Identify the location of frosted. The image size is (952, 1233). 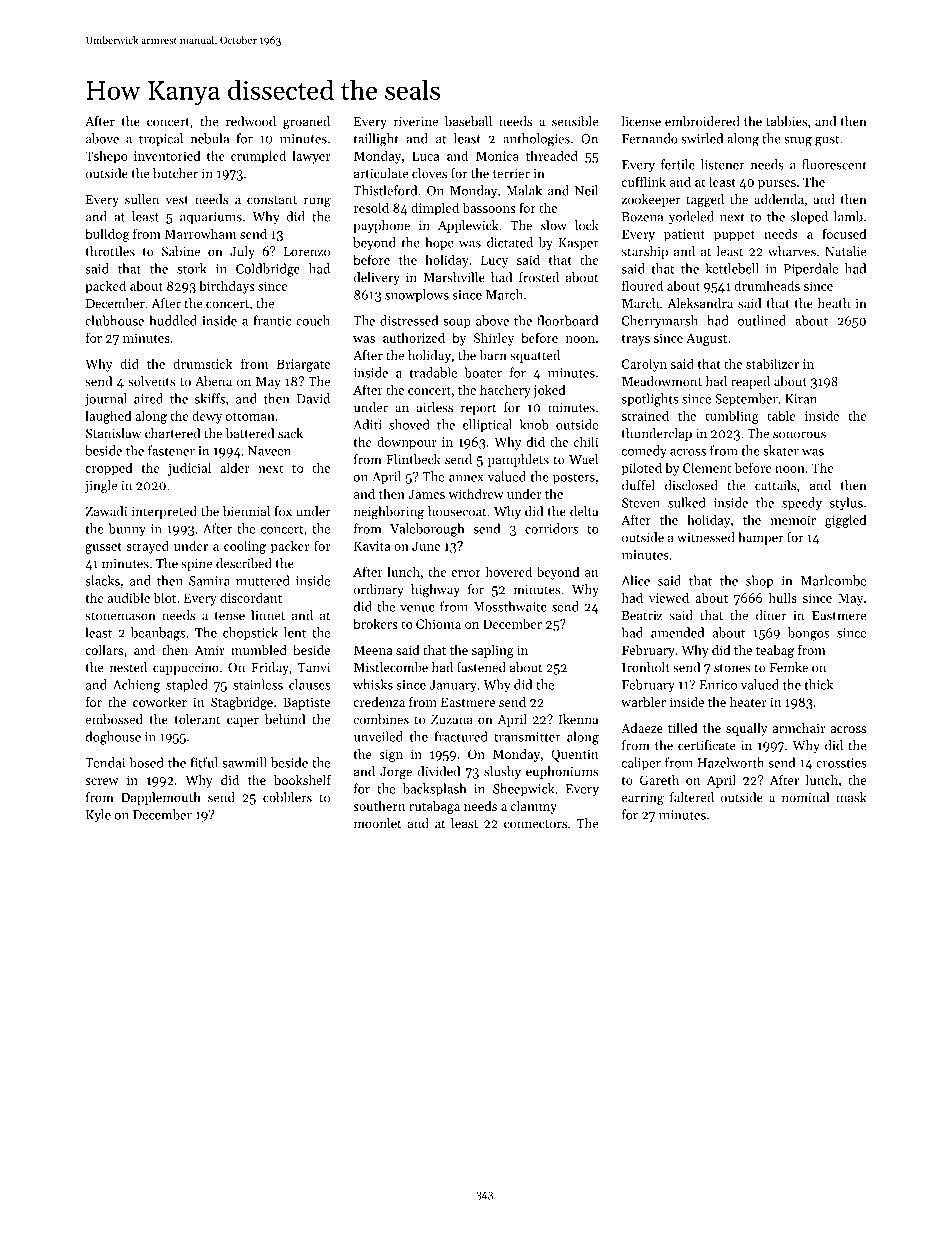
(539, 277).
